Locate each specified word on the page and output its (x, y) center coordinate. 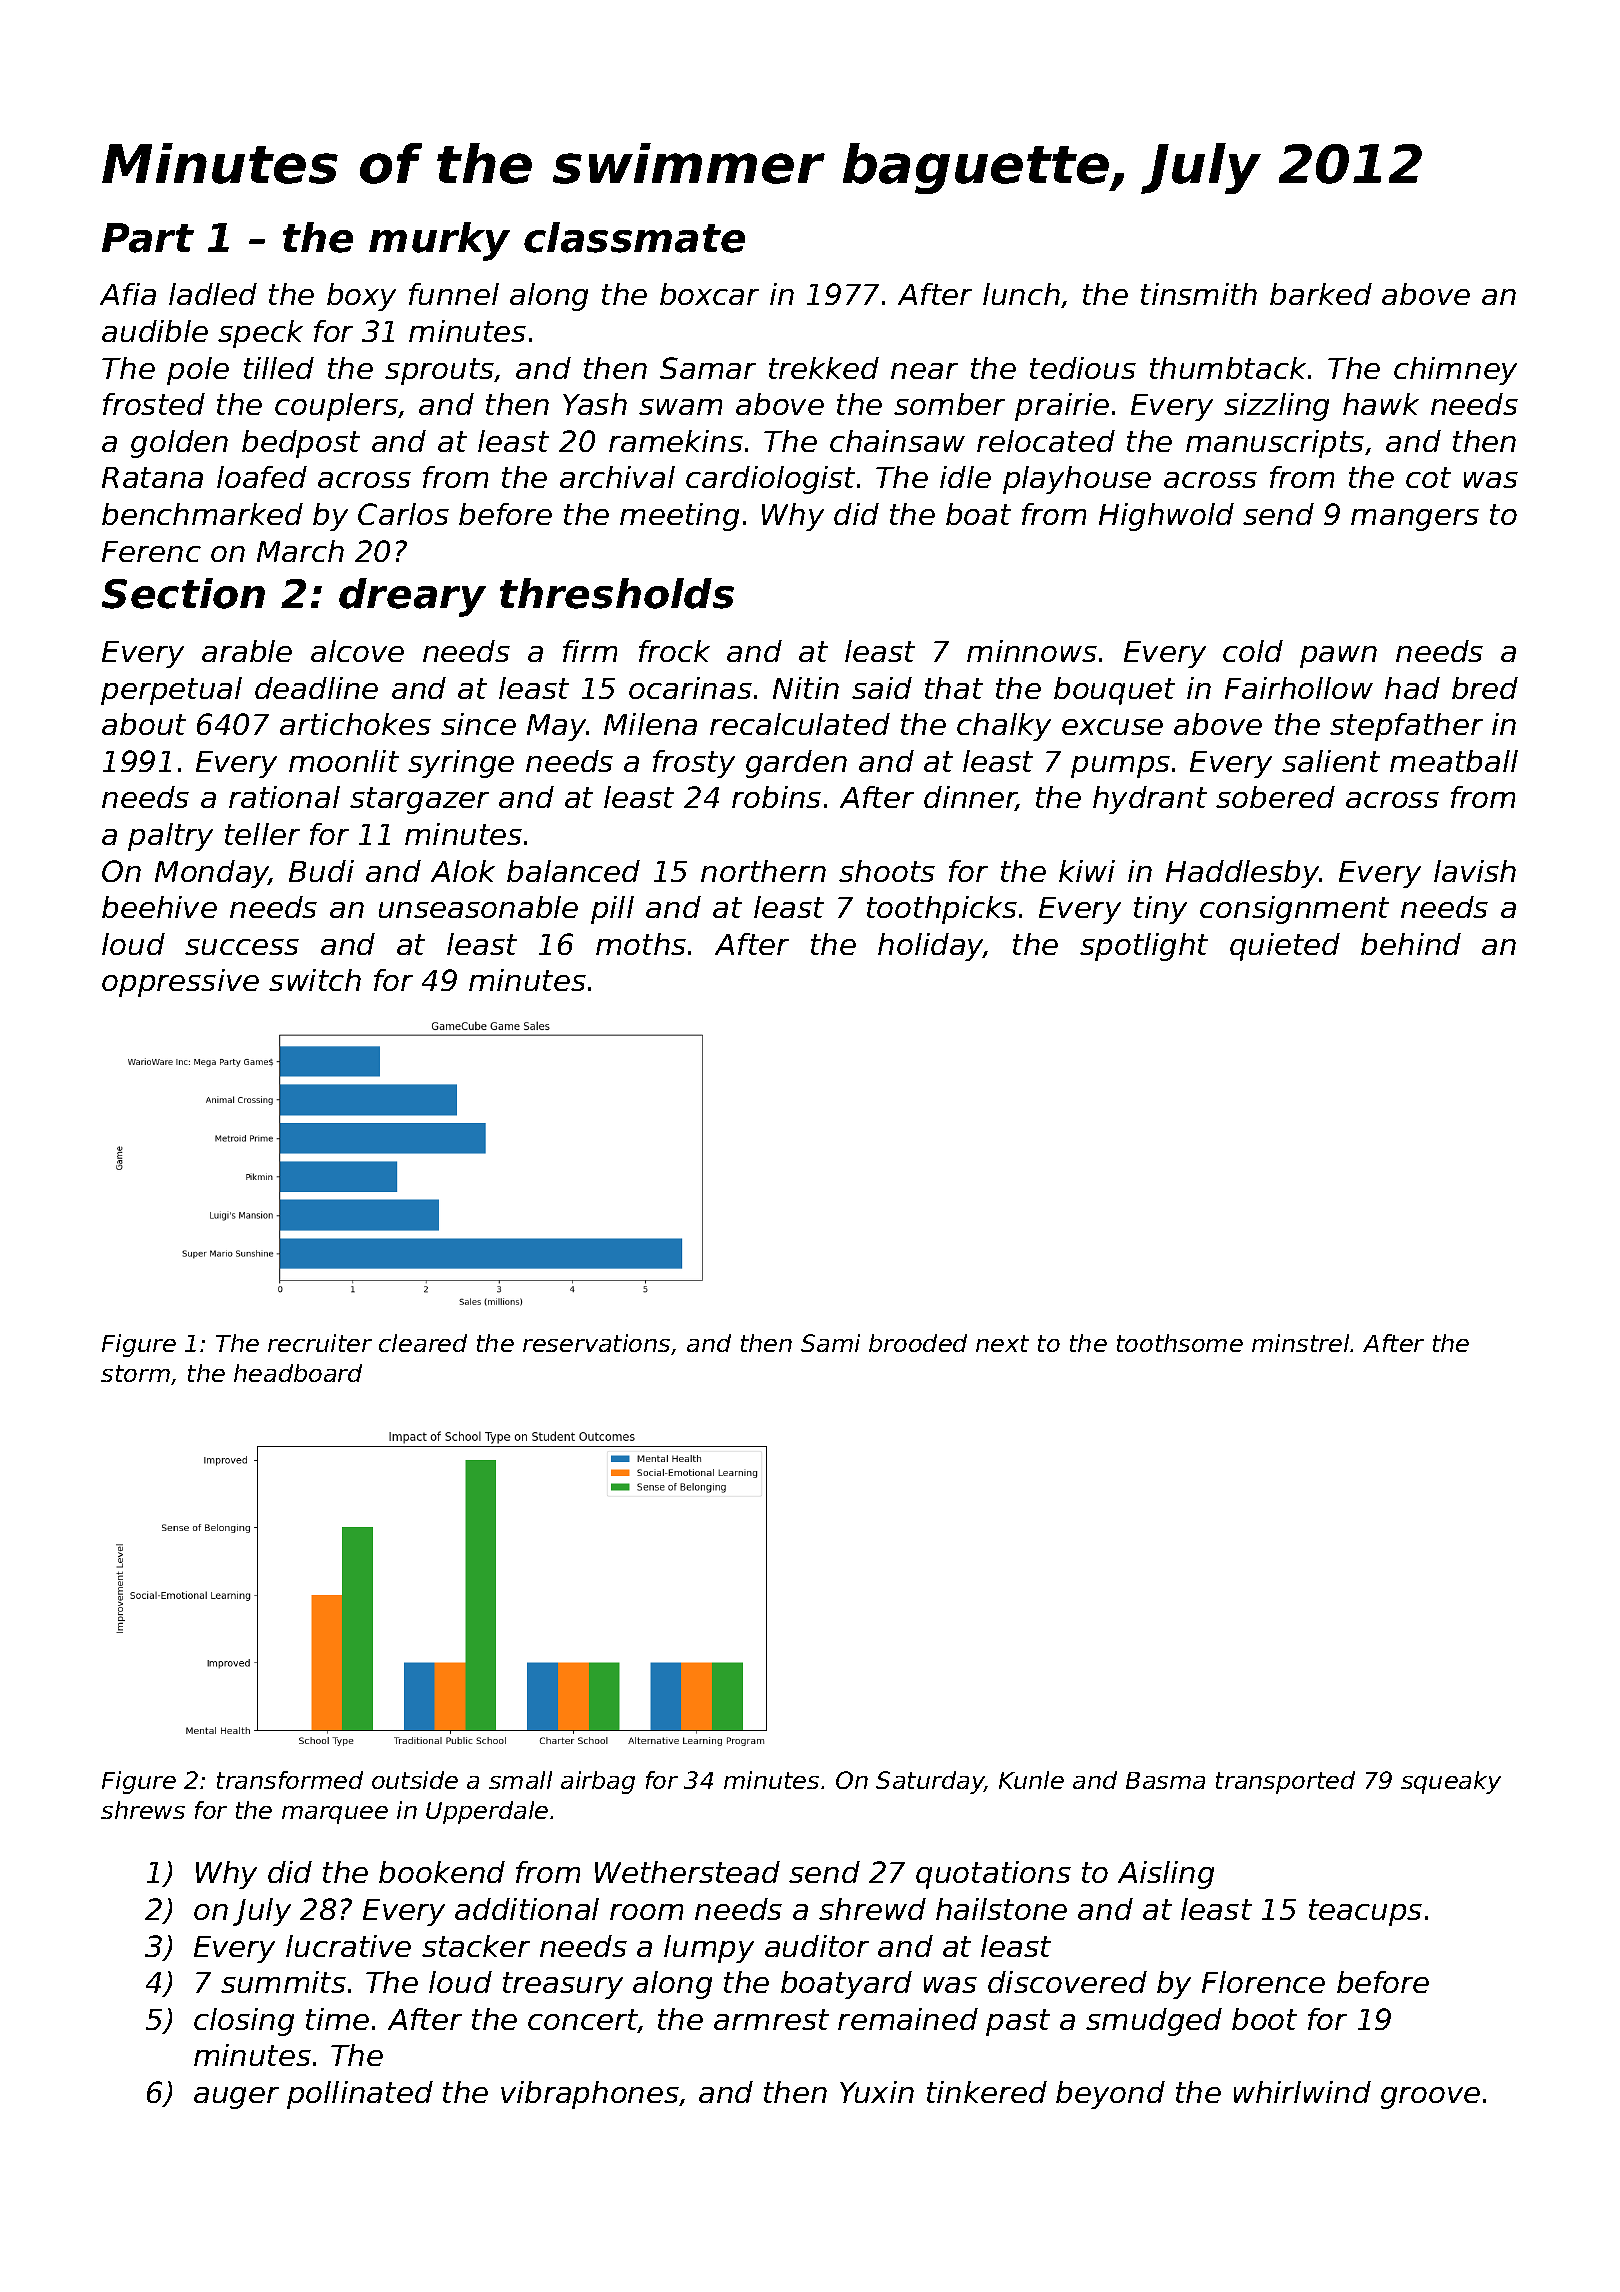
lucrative (348, 1946)
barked (1321, 294)
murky (439, 241)
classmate (634, 237)
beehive (159, 907)
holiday (930, 947)
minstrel (1300, 1343)
